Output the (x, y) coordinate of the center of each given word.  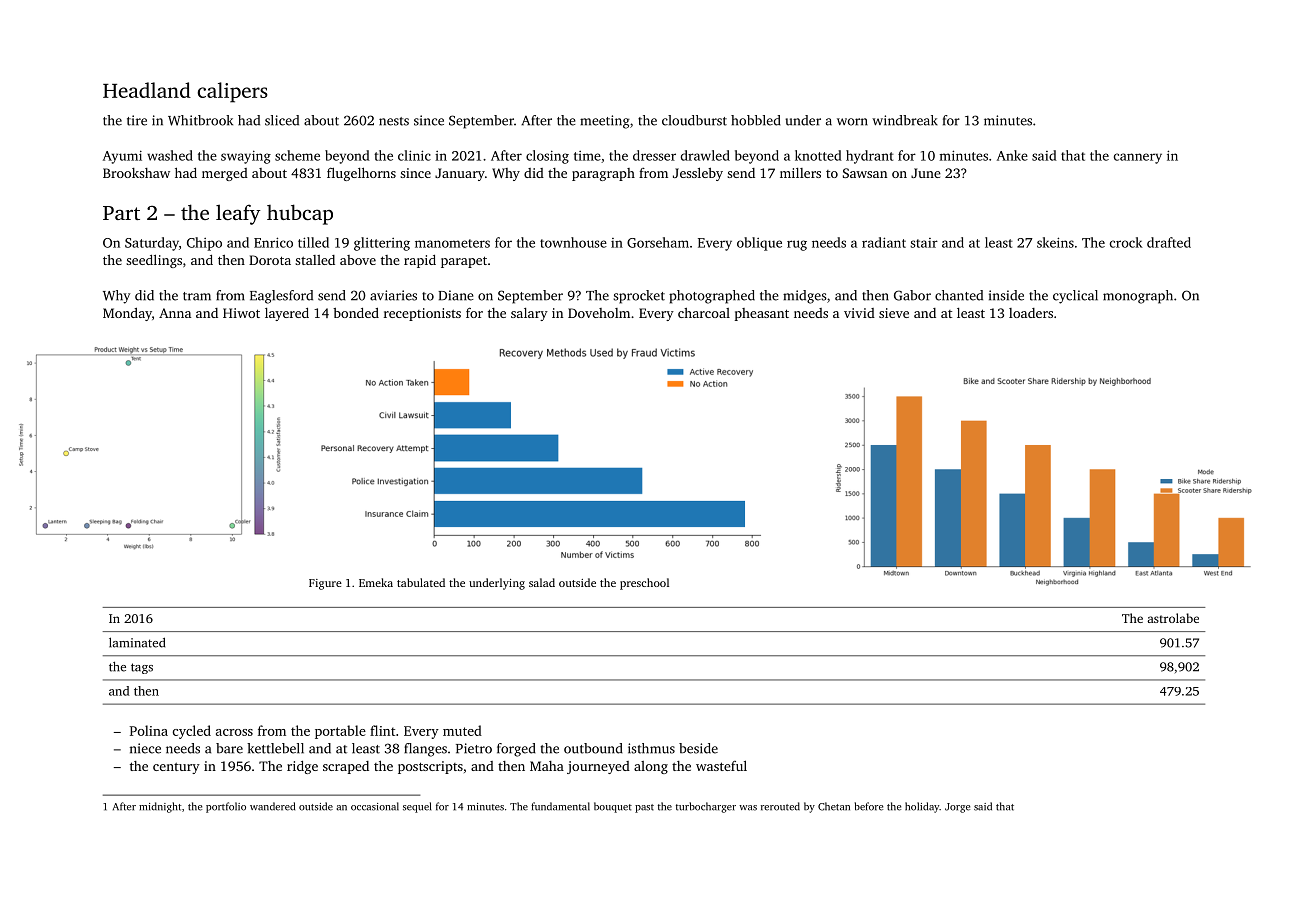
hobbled (756, 120)
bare (229, 748)
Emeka (376, 582)
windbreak (905, 120)
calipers (233, 92)
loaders (1031, 313)
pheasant (762, 314)
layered (287, 314)
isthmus (651, 748)
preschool (644, 584)
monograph (1138, 297)
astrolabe (1173, 618)
